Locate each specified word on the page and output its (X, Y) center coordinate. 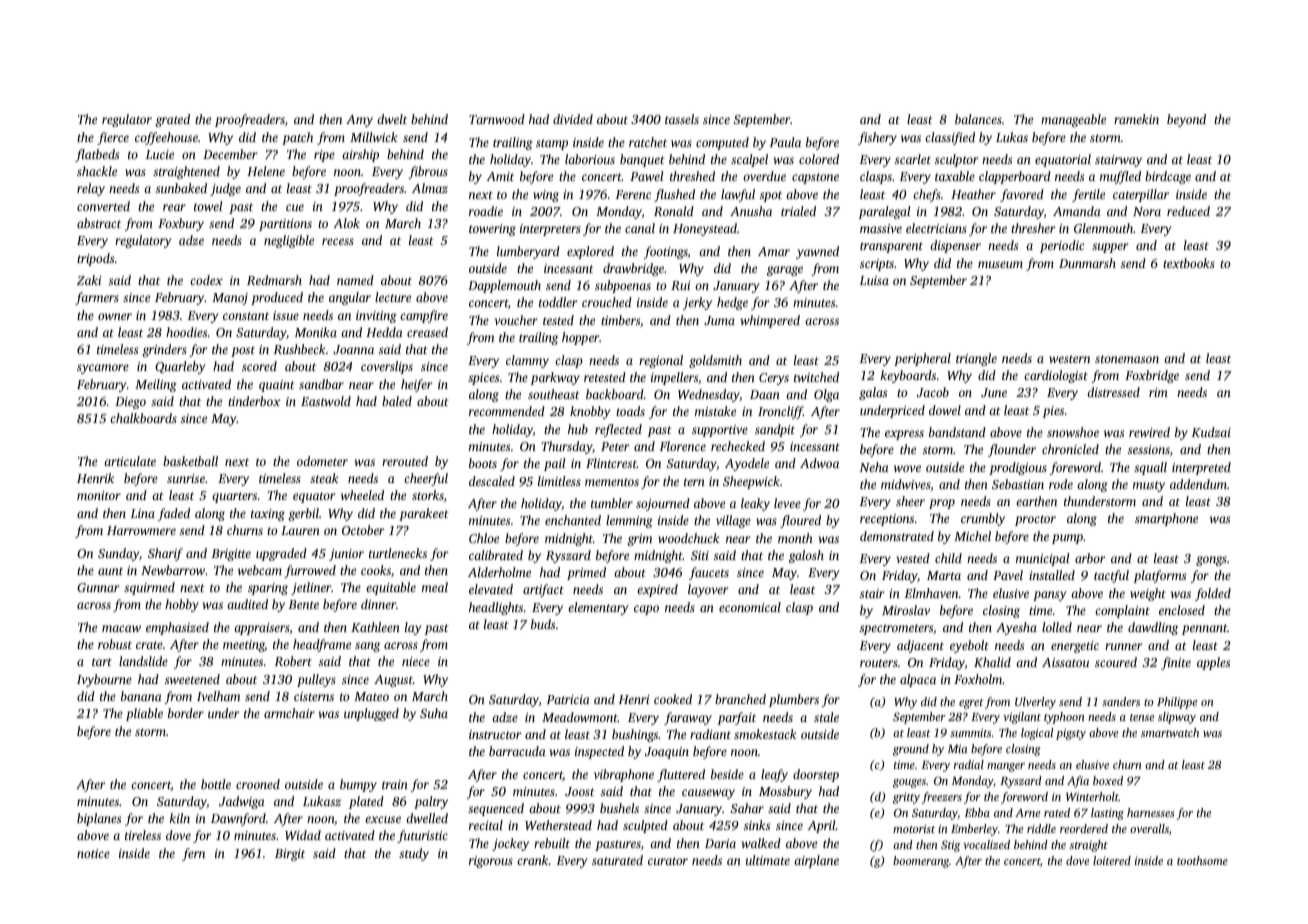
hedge (732, 303)
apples (1213, 663)
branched (740, 699)
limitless (559, 481)
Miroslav (906, 610)
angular (350, 298)
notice (93, 853)
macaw (121, 628)
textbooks (1189, 263)
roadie (486, 211)
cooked (673, 699)
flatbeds (97, 155)
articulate (130, 461)
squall (1150, 468)
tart (102, 662)
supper (1110, 248)
